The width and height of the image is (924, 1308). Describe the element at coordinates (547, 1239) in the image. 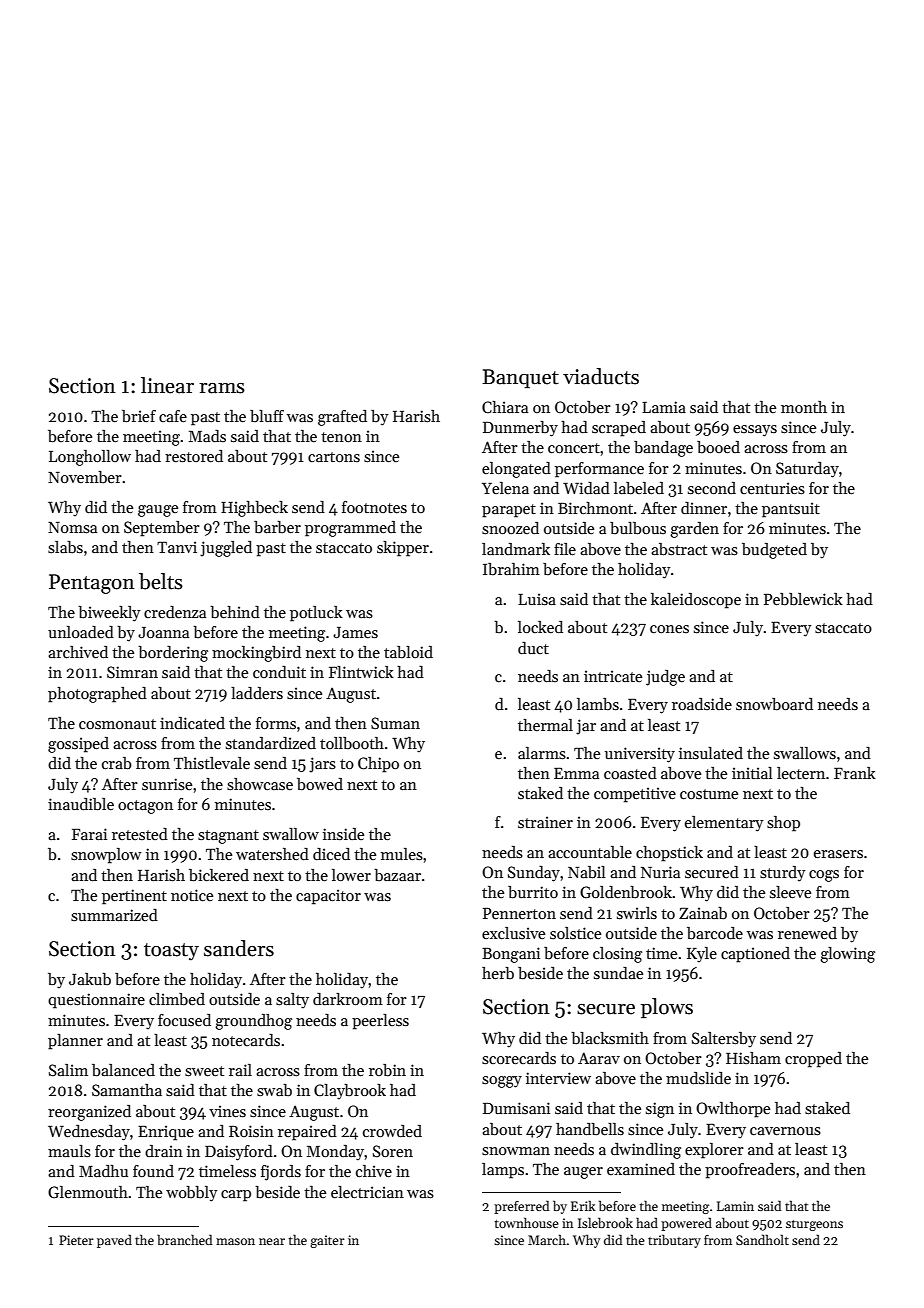

I see `March` at that location.
